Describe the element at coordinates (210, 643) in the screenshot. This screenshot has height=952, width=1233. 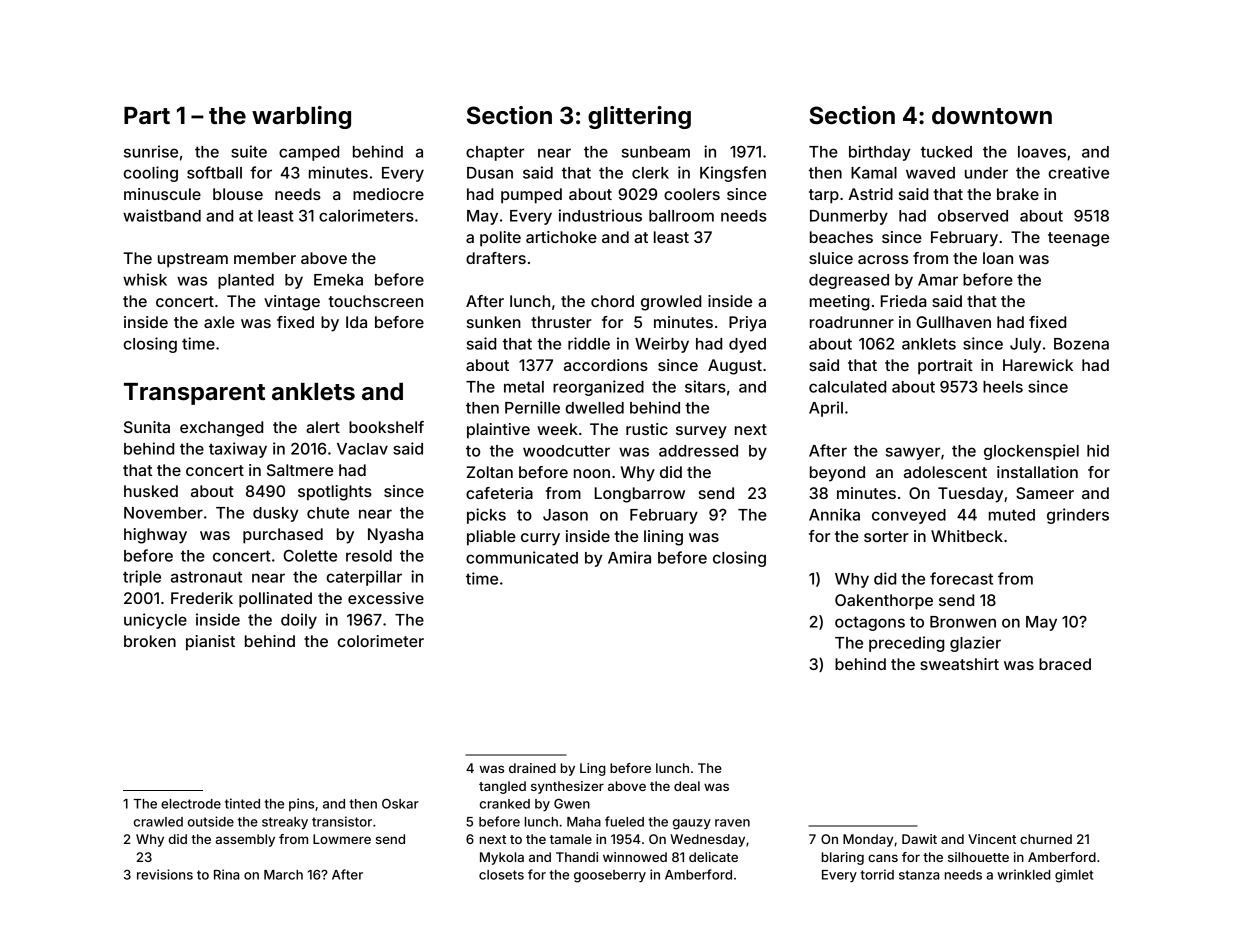
I see `pianist` at that location.
